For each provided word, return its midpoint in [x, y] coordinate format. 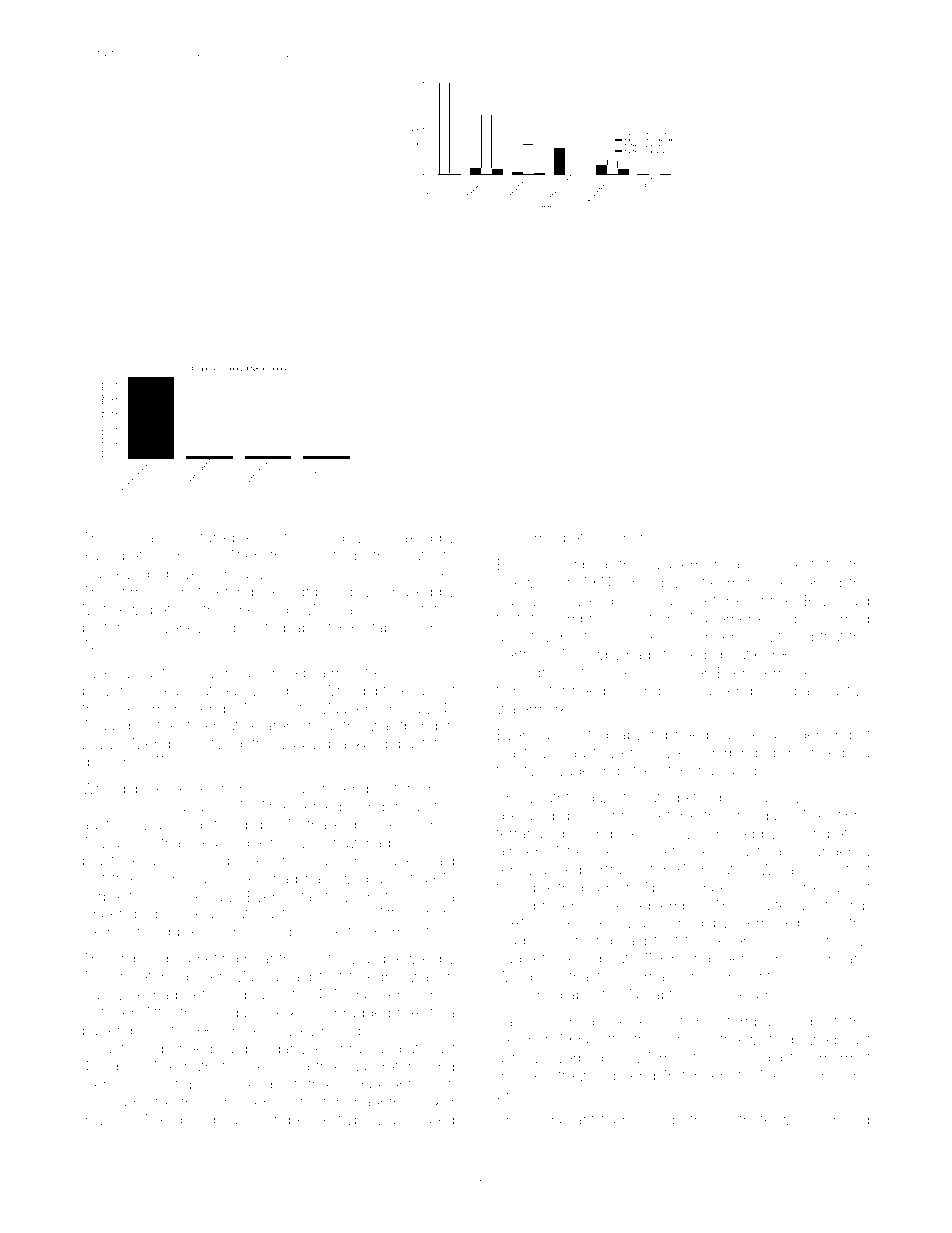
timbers [707, 1075]
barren [103, 1030]
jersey [190, 790]
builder [797, 734]
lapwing [641, 736]
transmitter [531, 690]
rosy [526, 1060]
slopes [118, 1068]
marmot [845, 1058]
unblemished [695, 564]
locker [435, 1102]
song [368, 809]
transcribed [570, 564]
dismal [136, 537]
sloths [273, 708]
